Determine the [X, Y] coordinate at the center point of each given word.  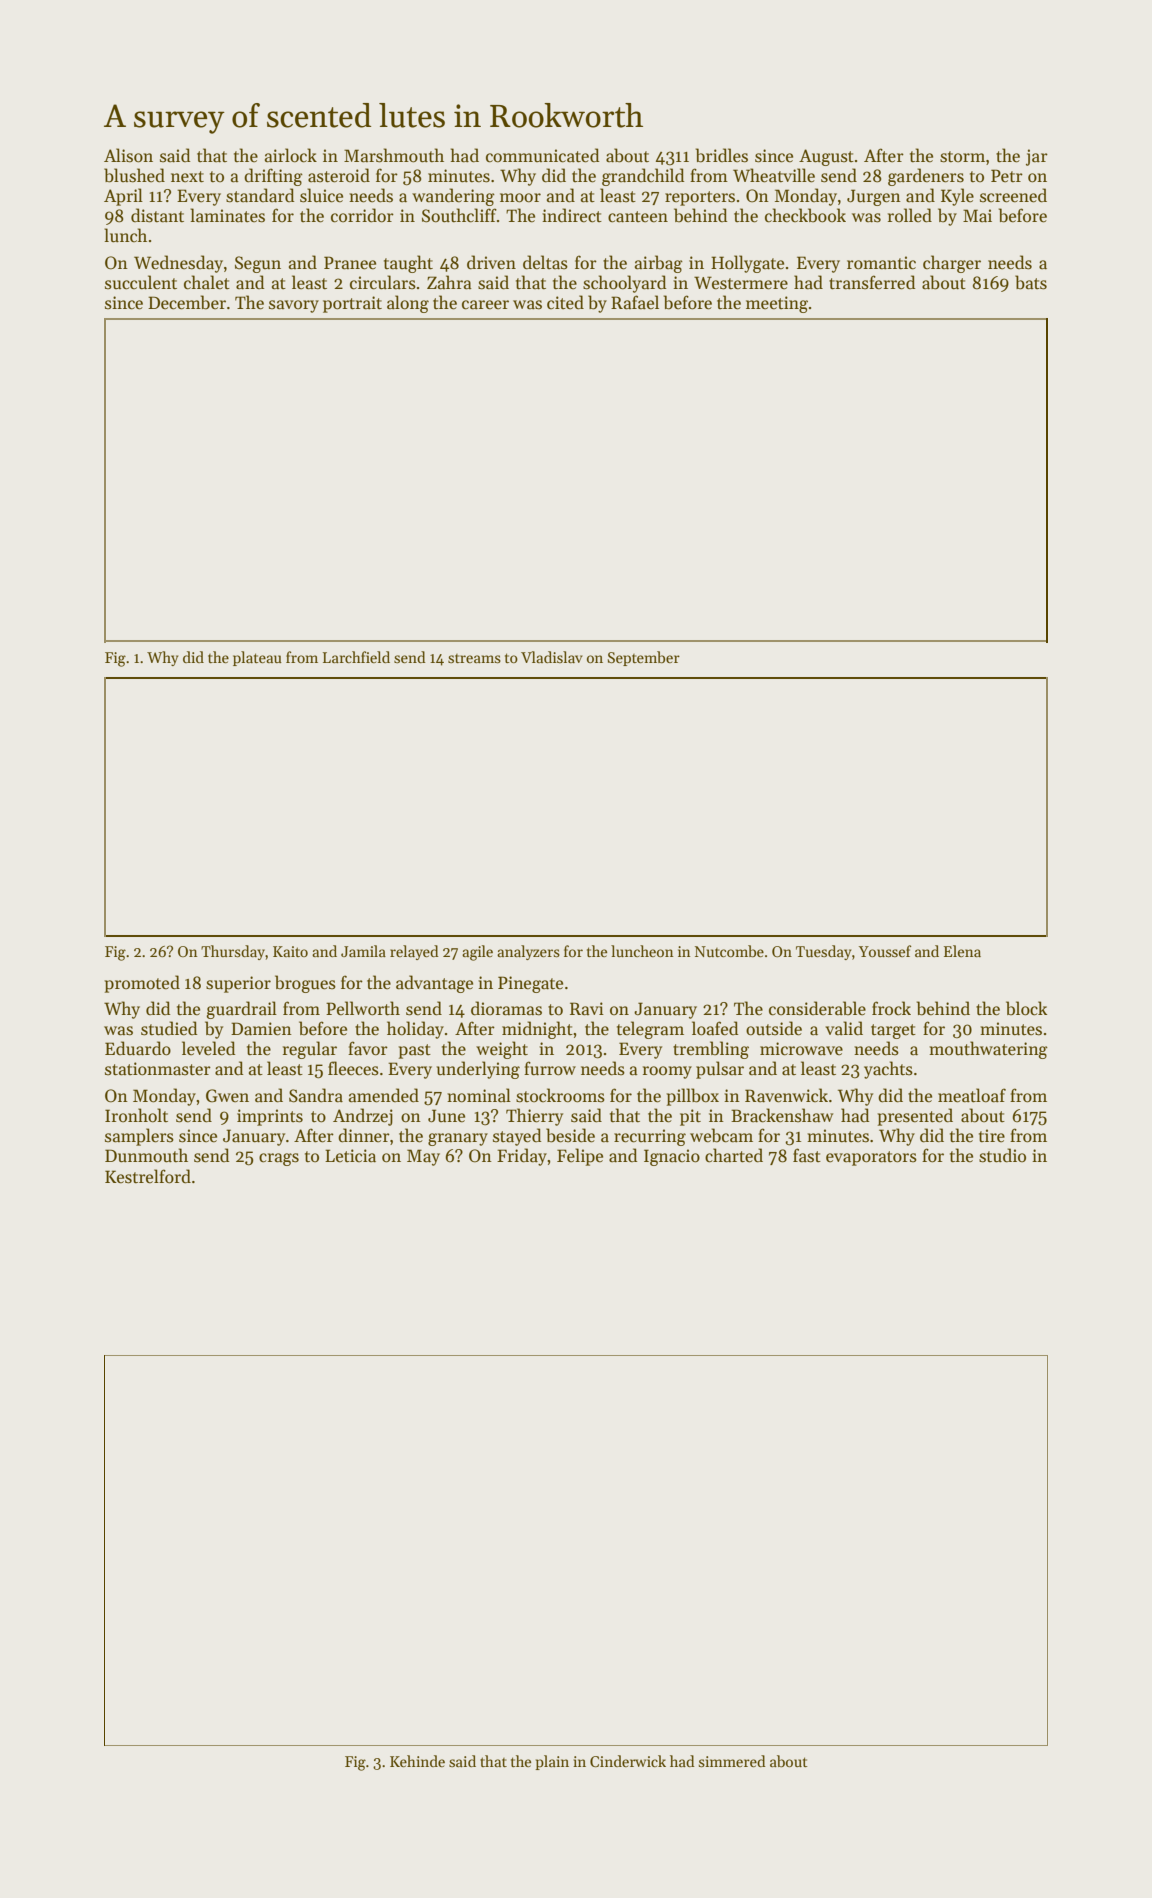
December [187, 302]
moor [520, 198]
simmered [732, 1761]
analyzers [528, 952]
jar [1037, 157]
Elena [962, 951]
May [423, 1157]
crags [279, 1159]
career [485, 305]
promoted [142, 984]
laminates [227, 215]
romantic [881, 263]
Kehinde [417, 1761]
